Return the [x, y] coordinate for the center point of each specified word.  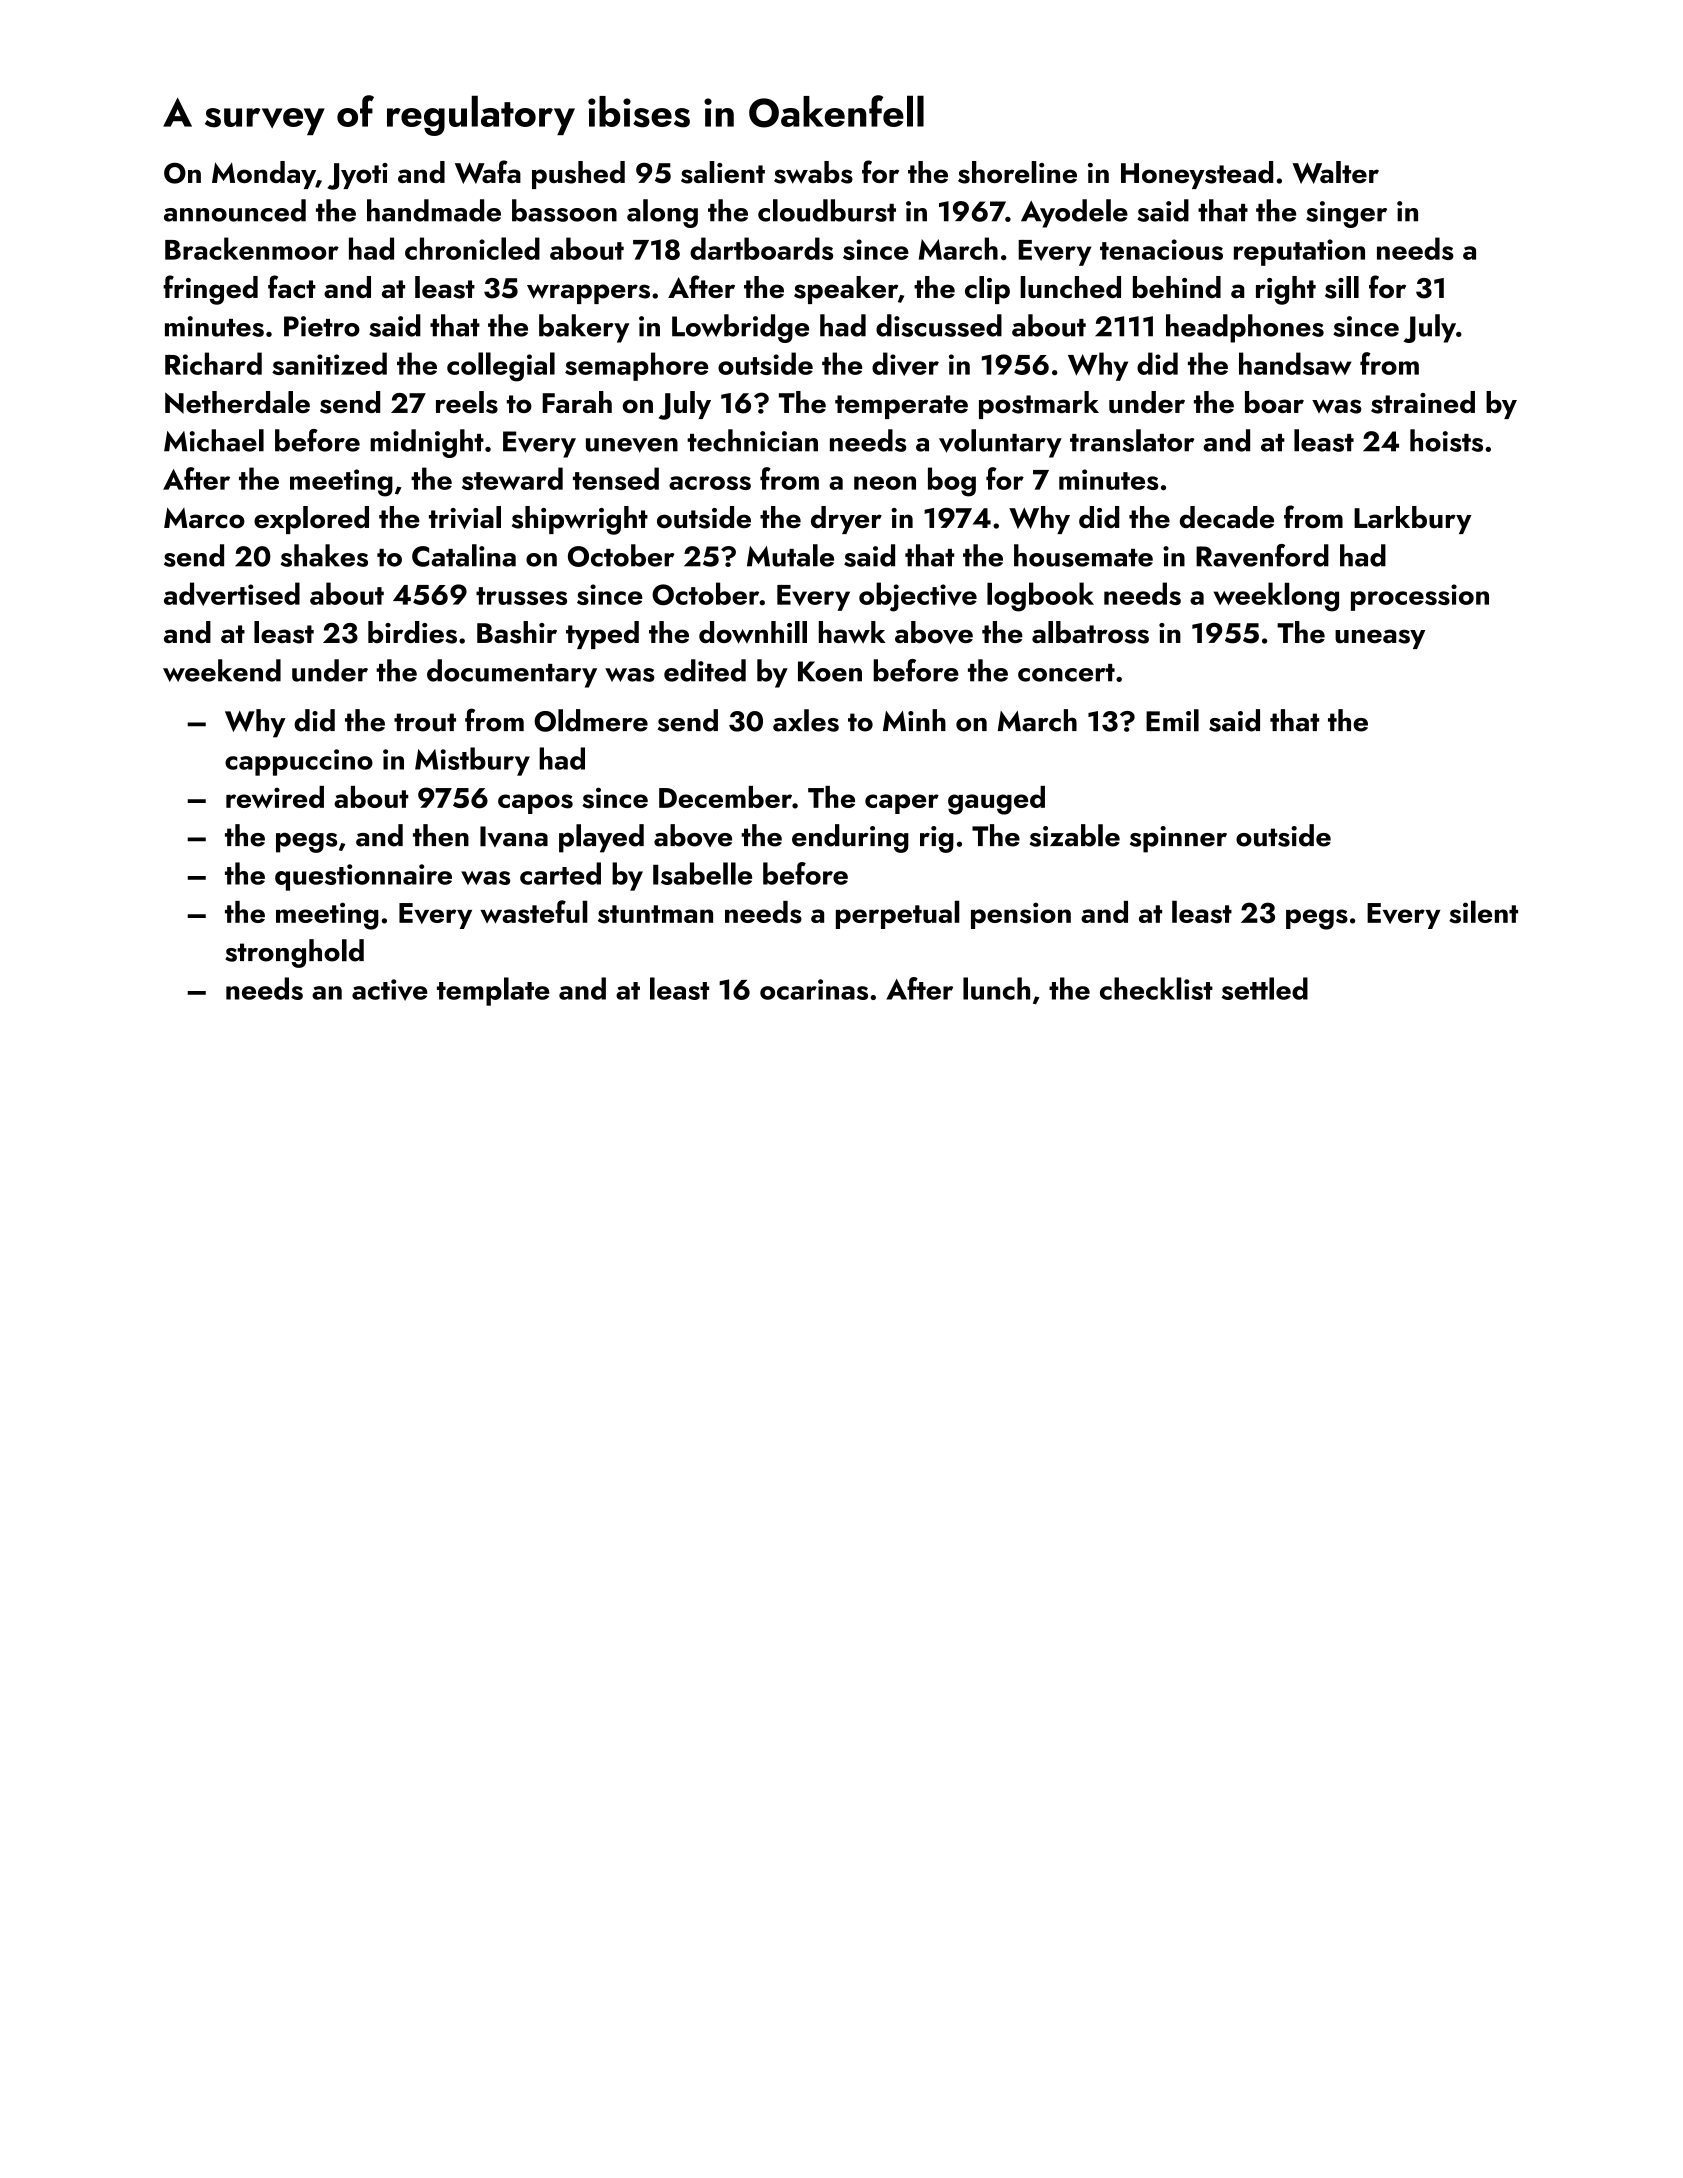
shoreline [1017, 172]
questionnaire [363, 877]
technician [752, 440]
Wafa [488, 172]
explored [311, 520]
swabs [813, 172]
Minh [914, 720]
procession [1420, 597]
